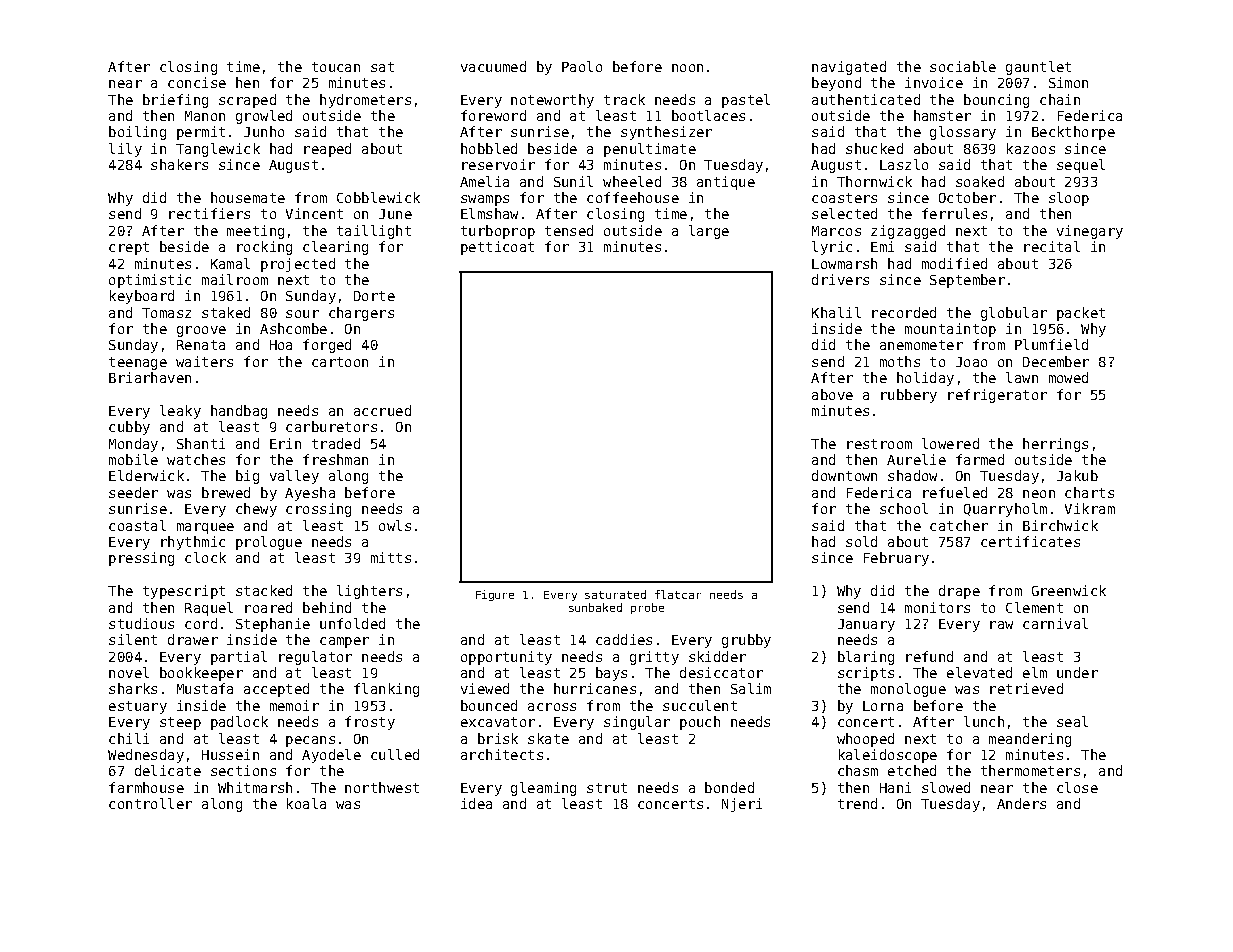  What do you see at coordinates (742, 805) in the image?
I see `Njeri` at bounding box center [742, 805].
